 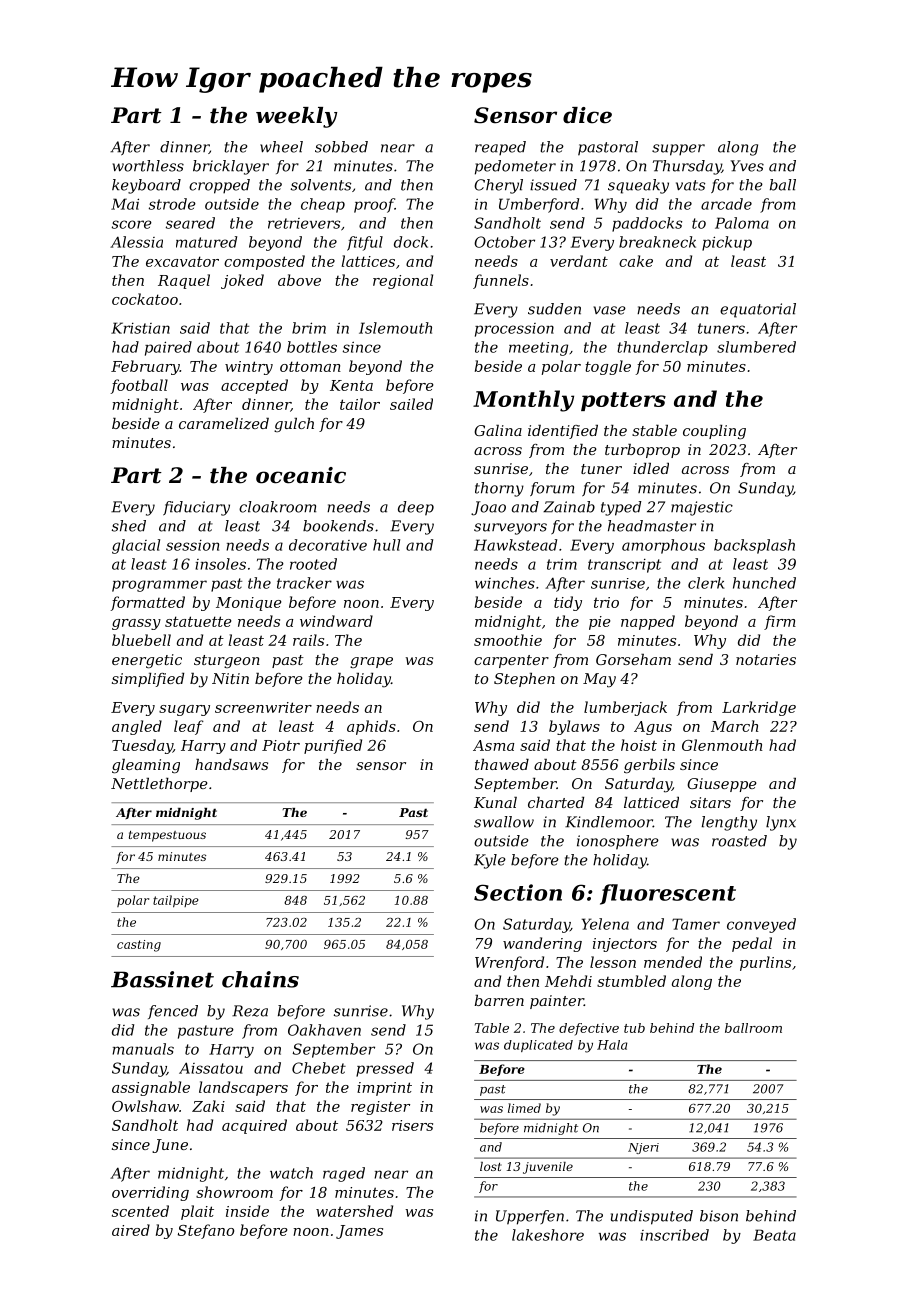 I want to click on napped, so click(x=648, y=622).
